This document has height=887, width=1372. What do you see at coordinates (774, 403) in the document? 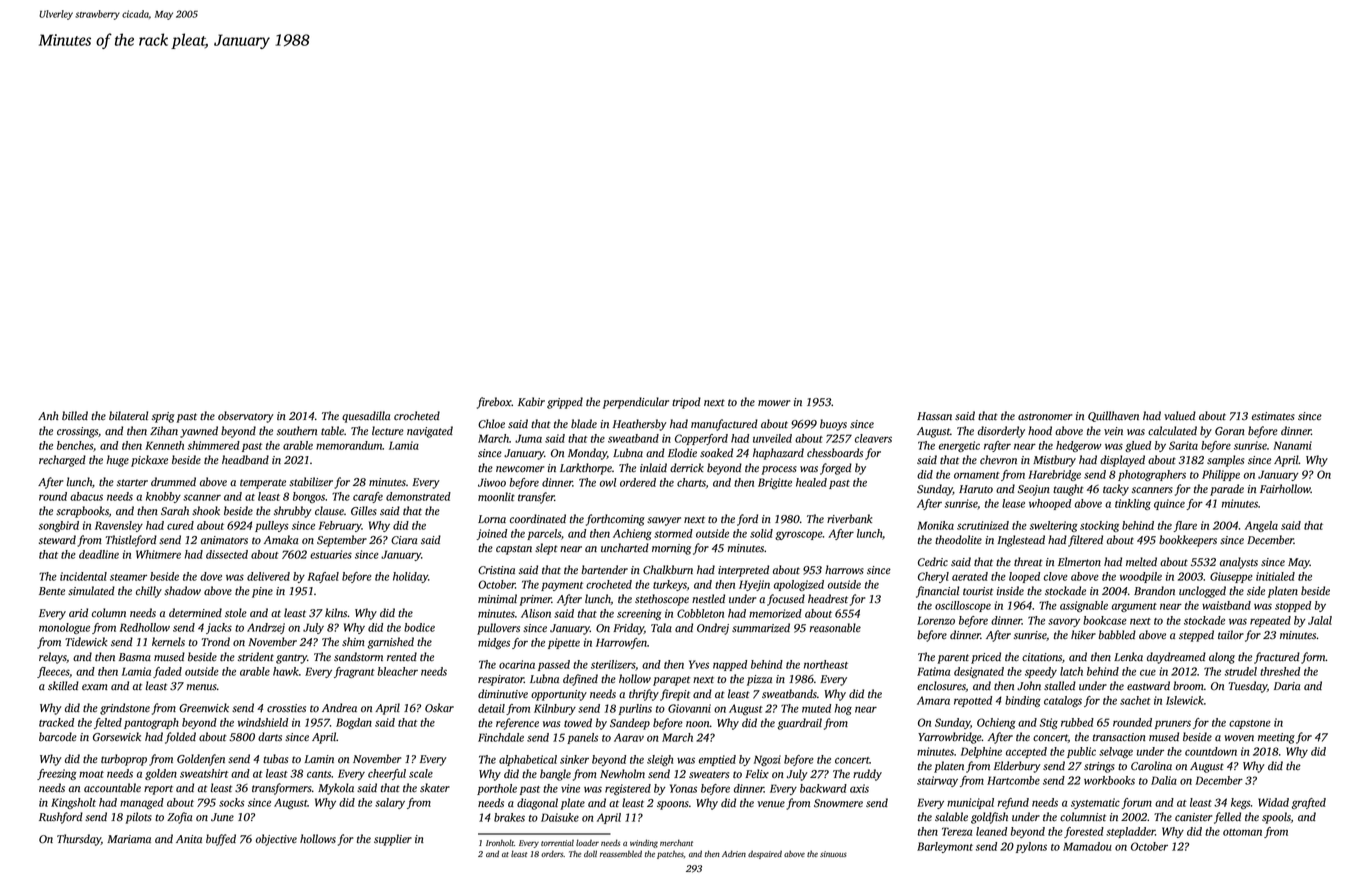
I see `mower` at bounding box center [774, 403].
